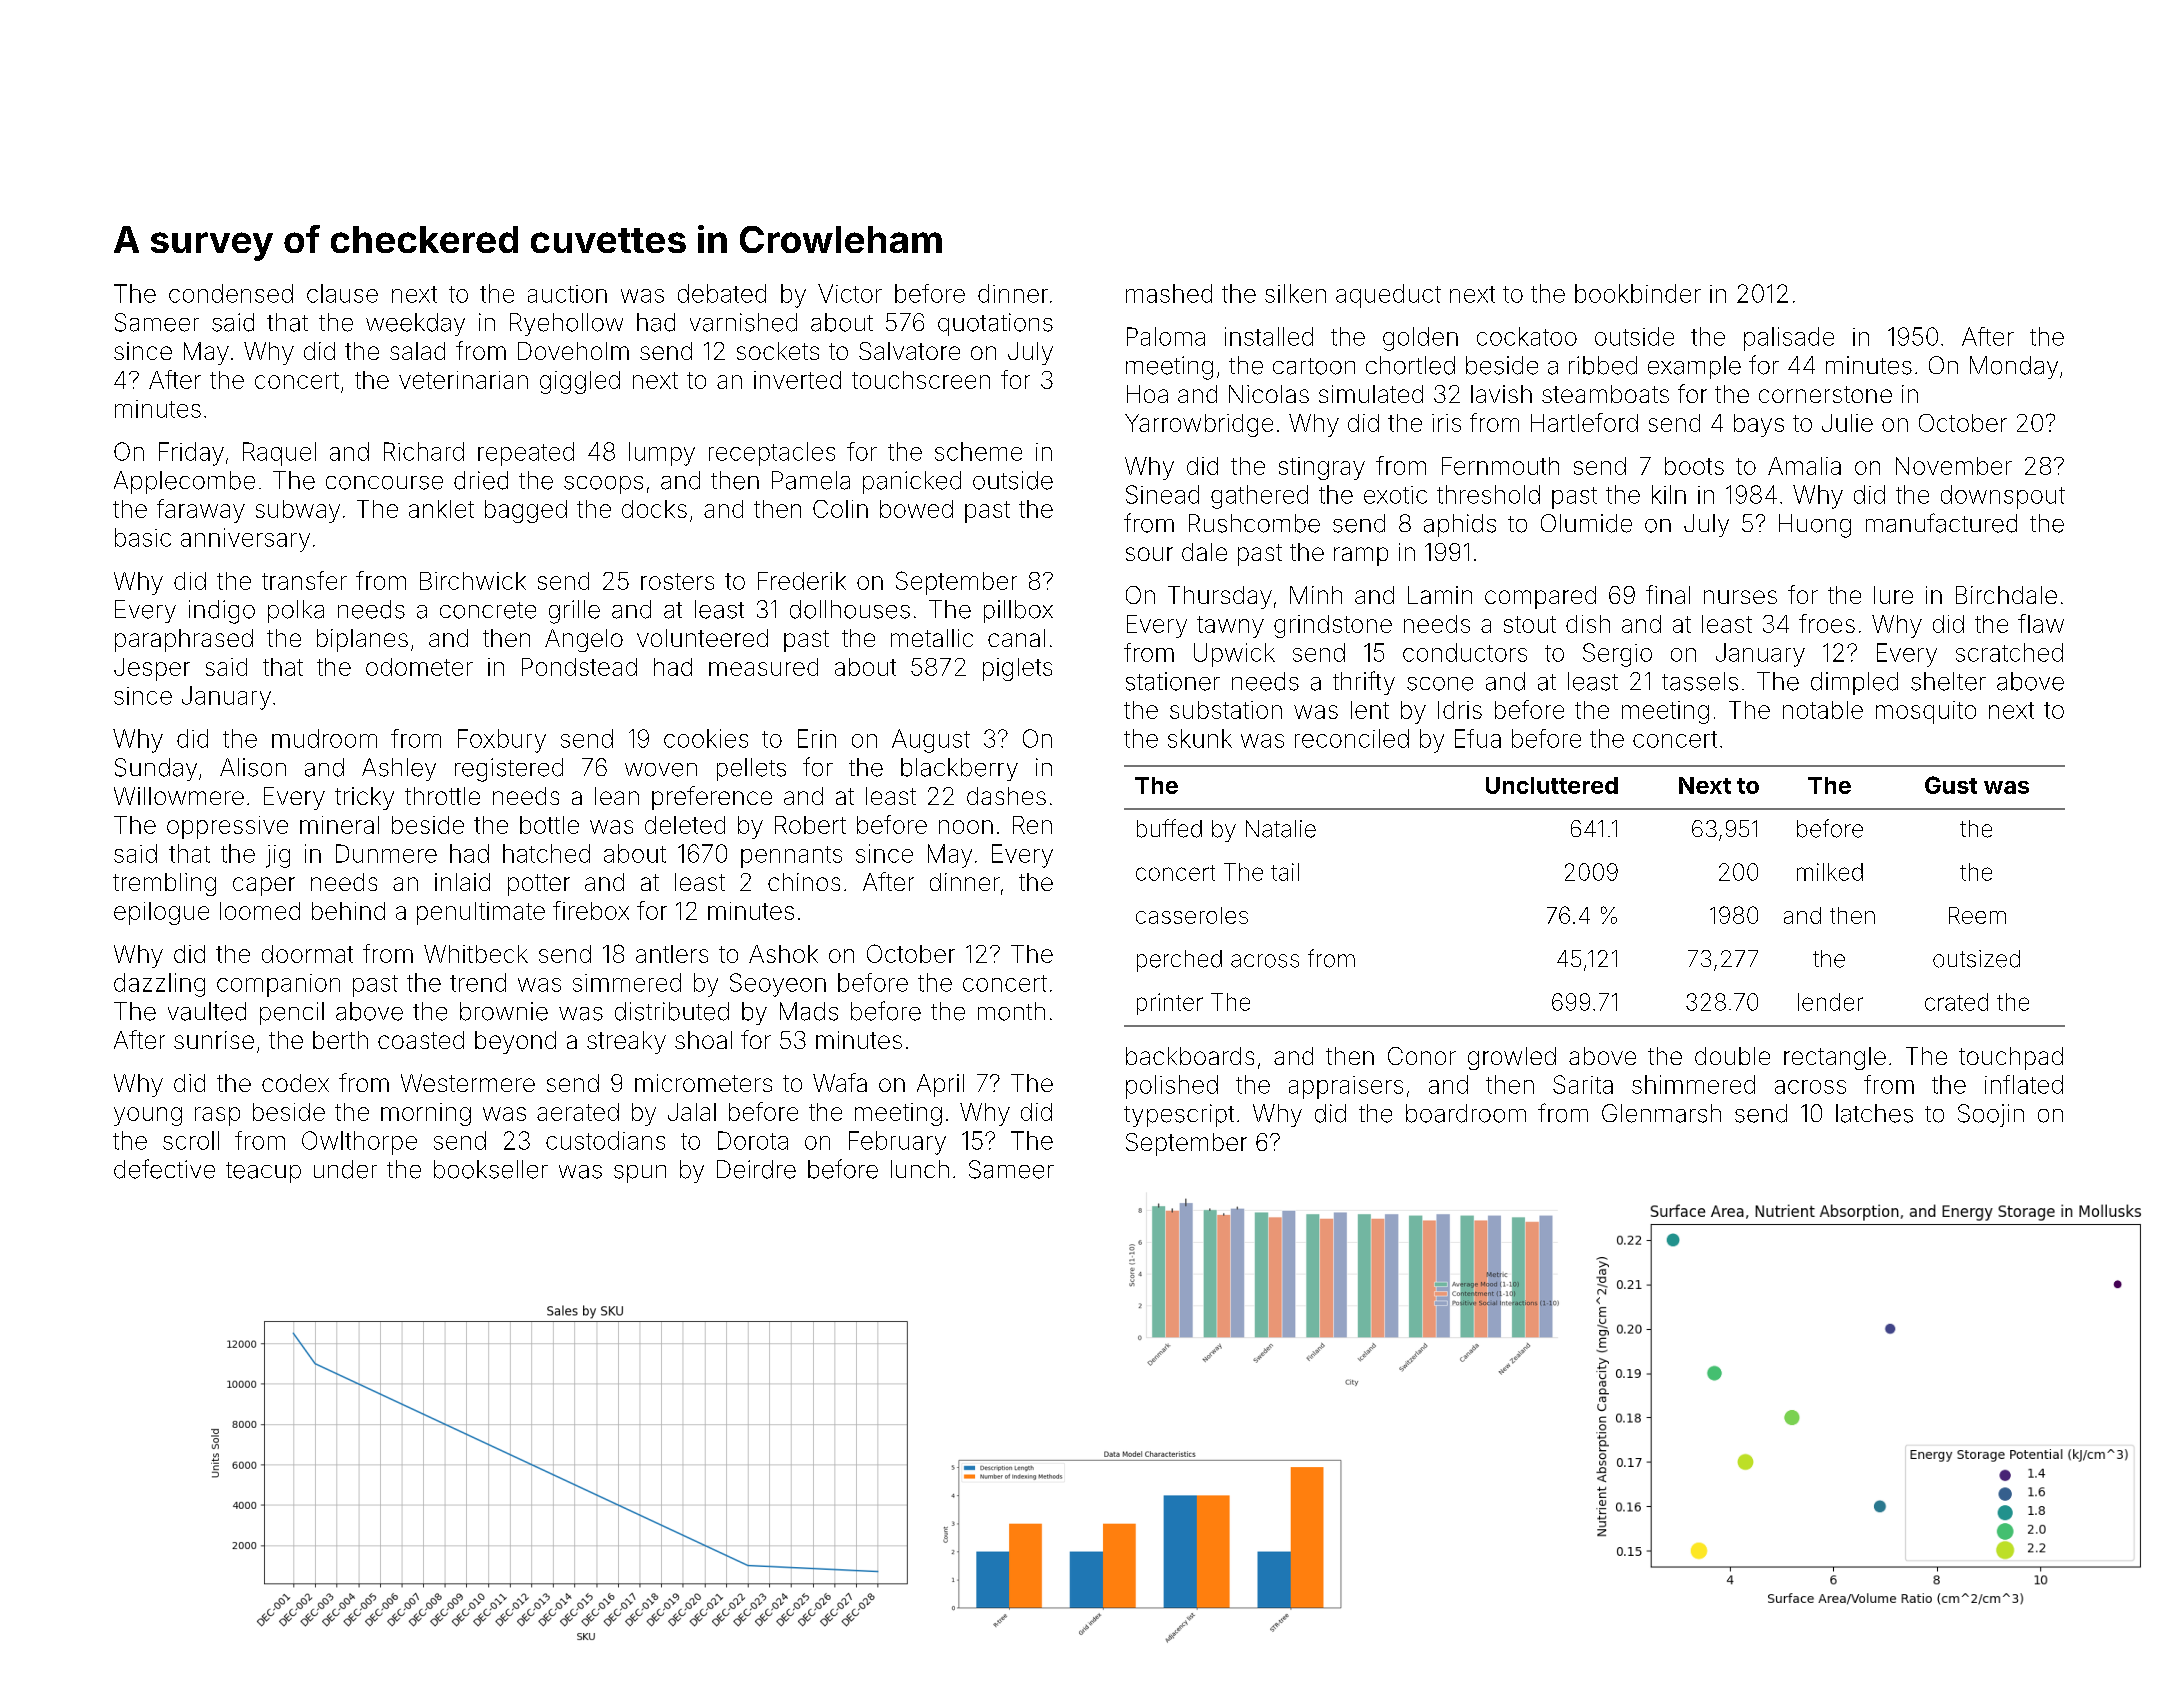  What do you see at coordinates (1190, 1056) in the screenshot?
I see `backboards` at bounding box center [1190, 1056].
